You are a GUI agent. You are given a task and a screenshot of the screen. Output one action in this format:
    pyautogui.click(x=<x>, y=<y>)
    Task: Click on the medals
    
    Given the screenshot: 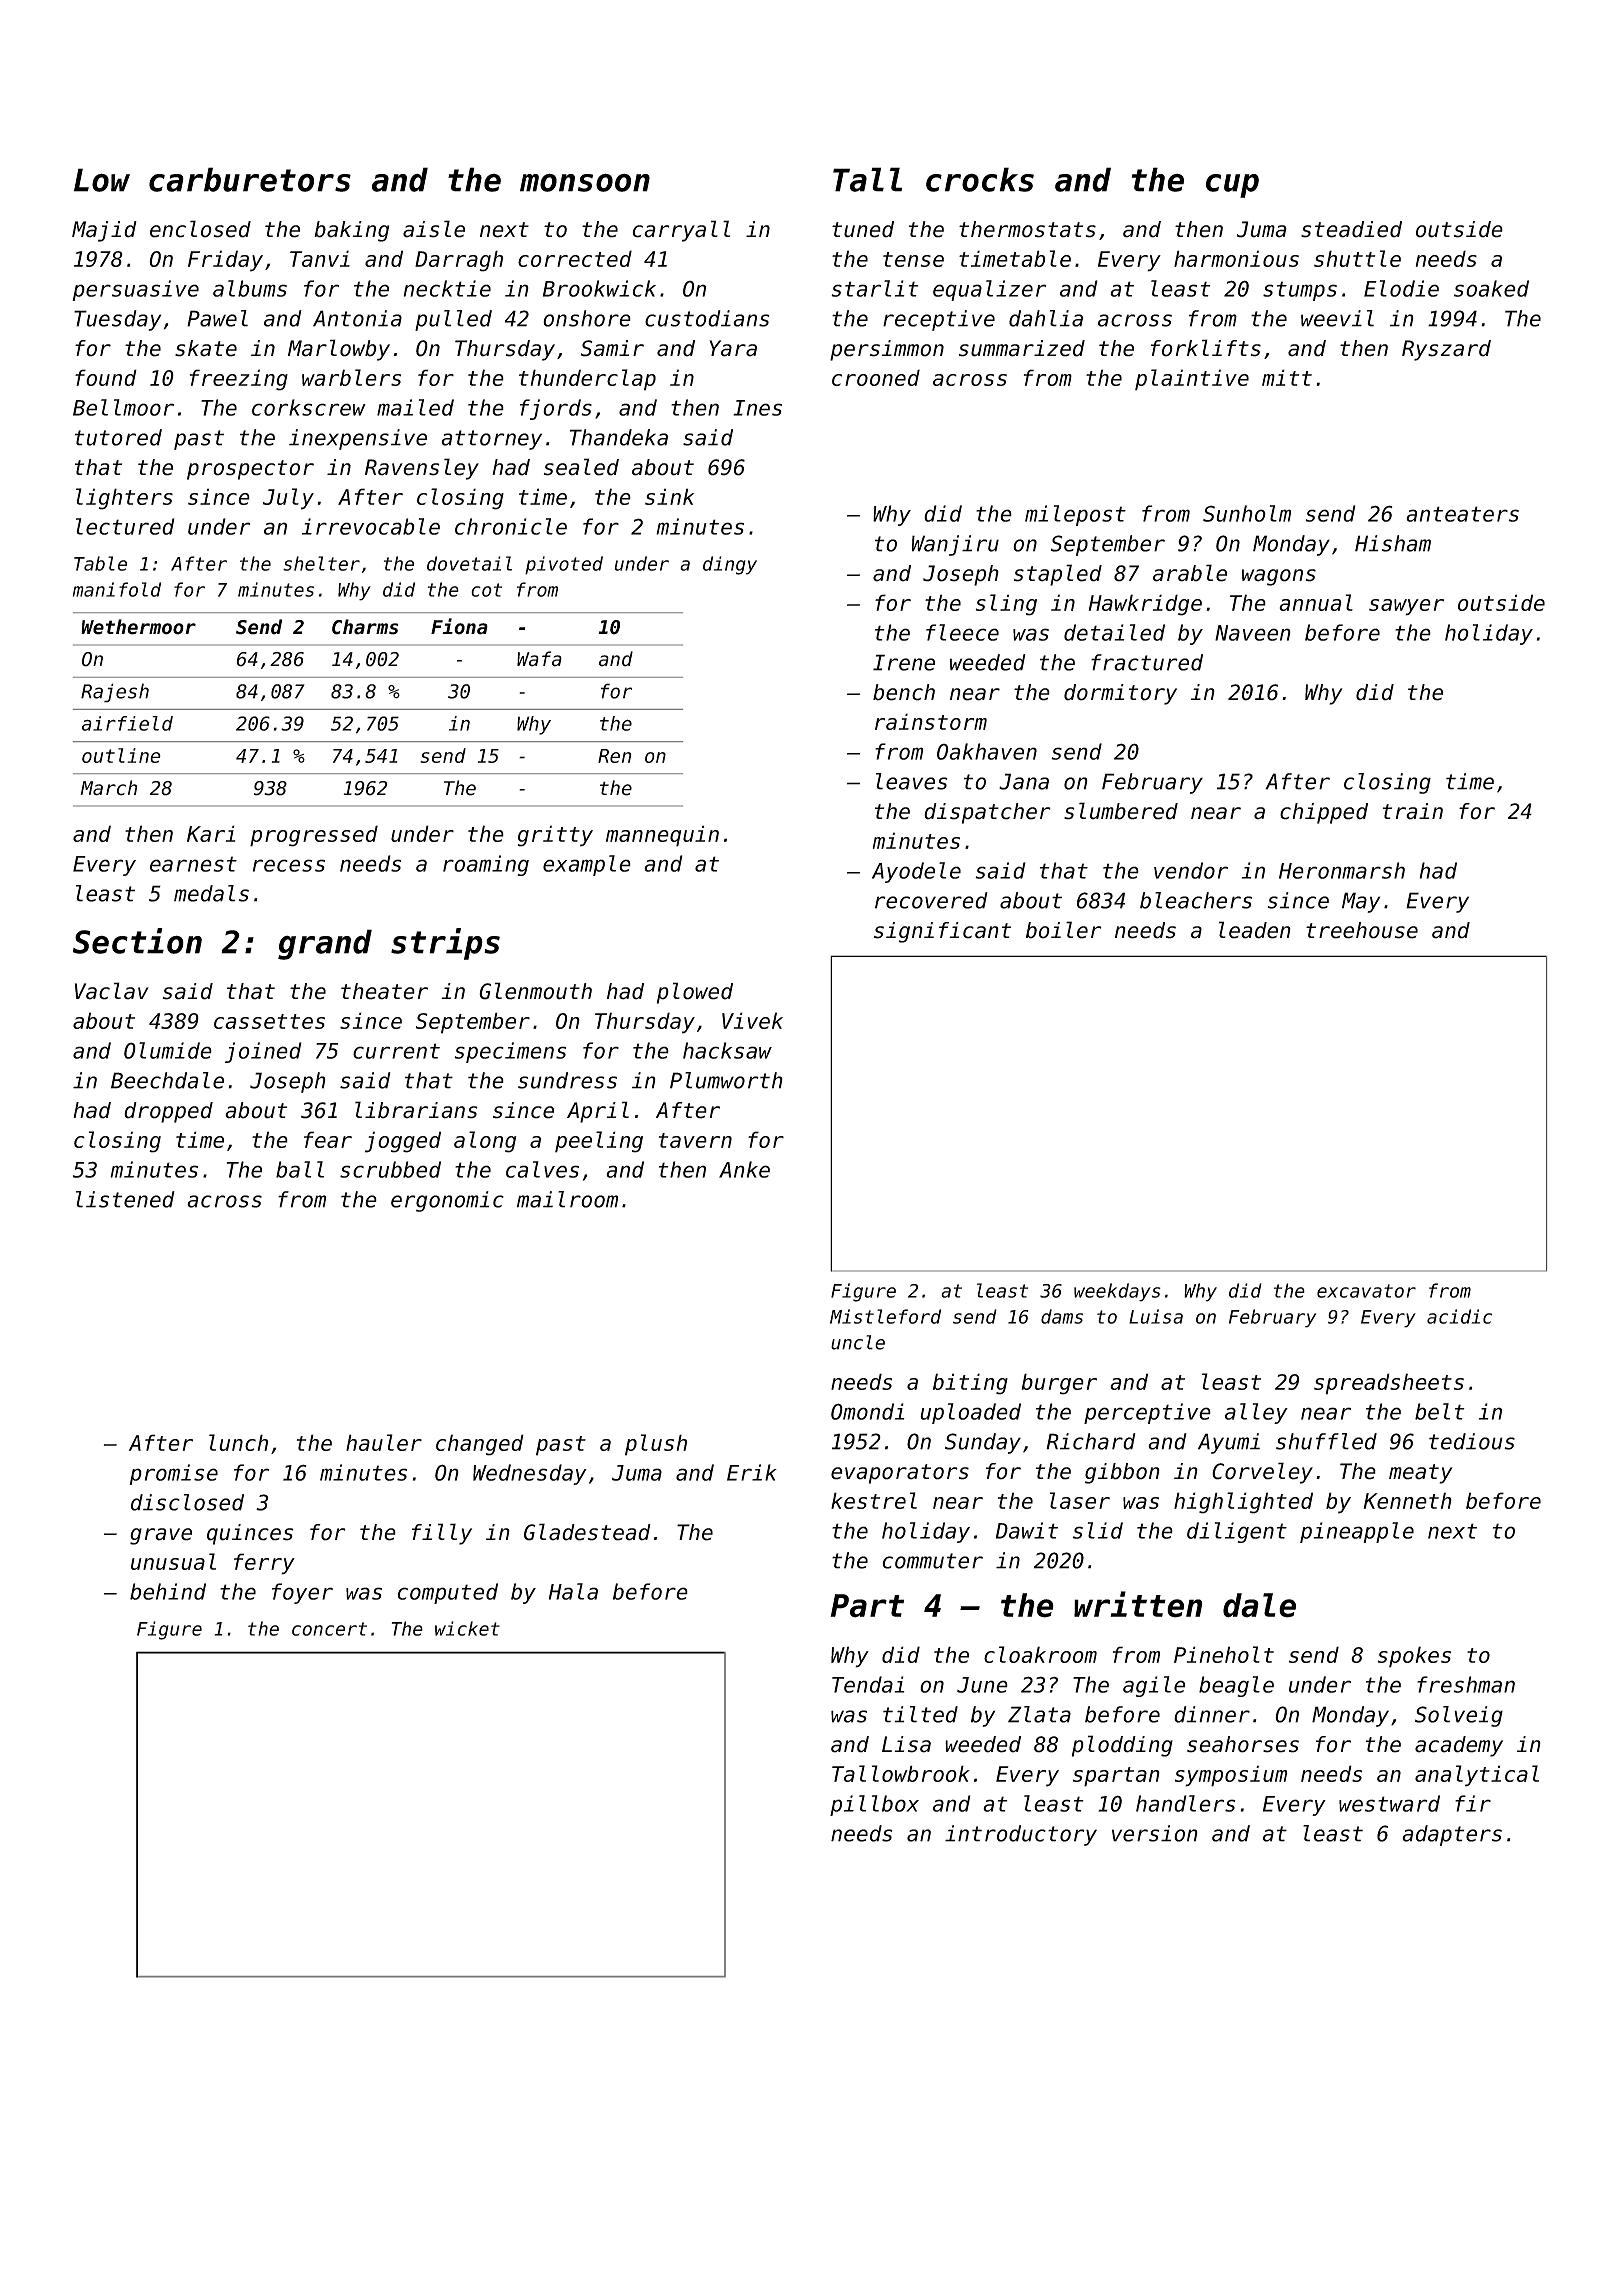 What is the action you would take?
    pyautogui.click(x=211, y=893)
